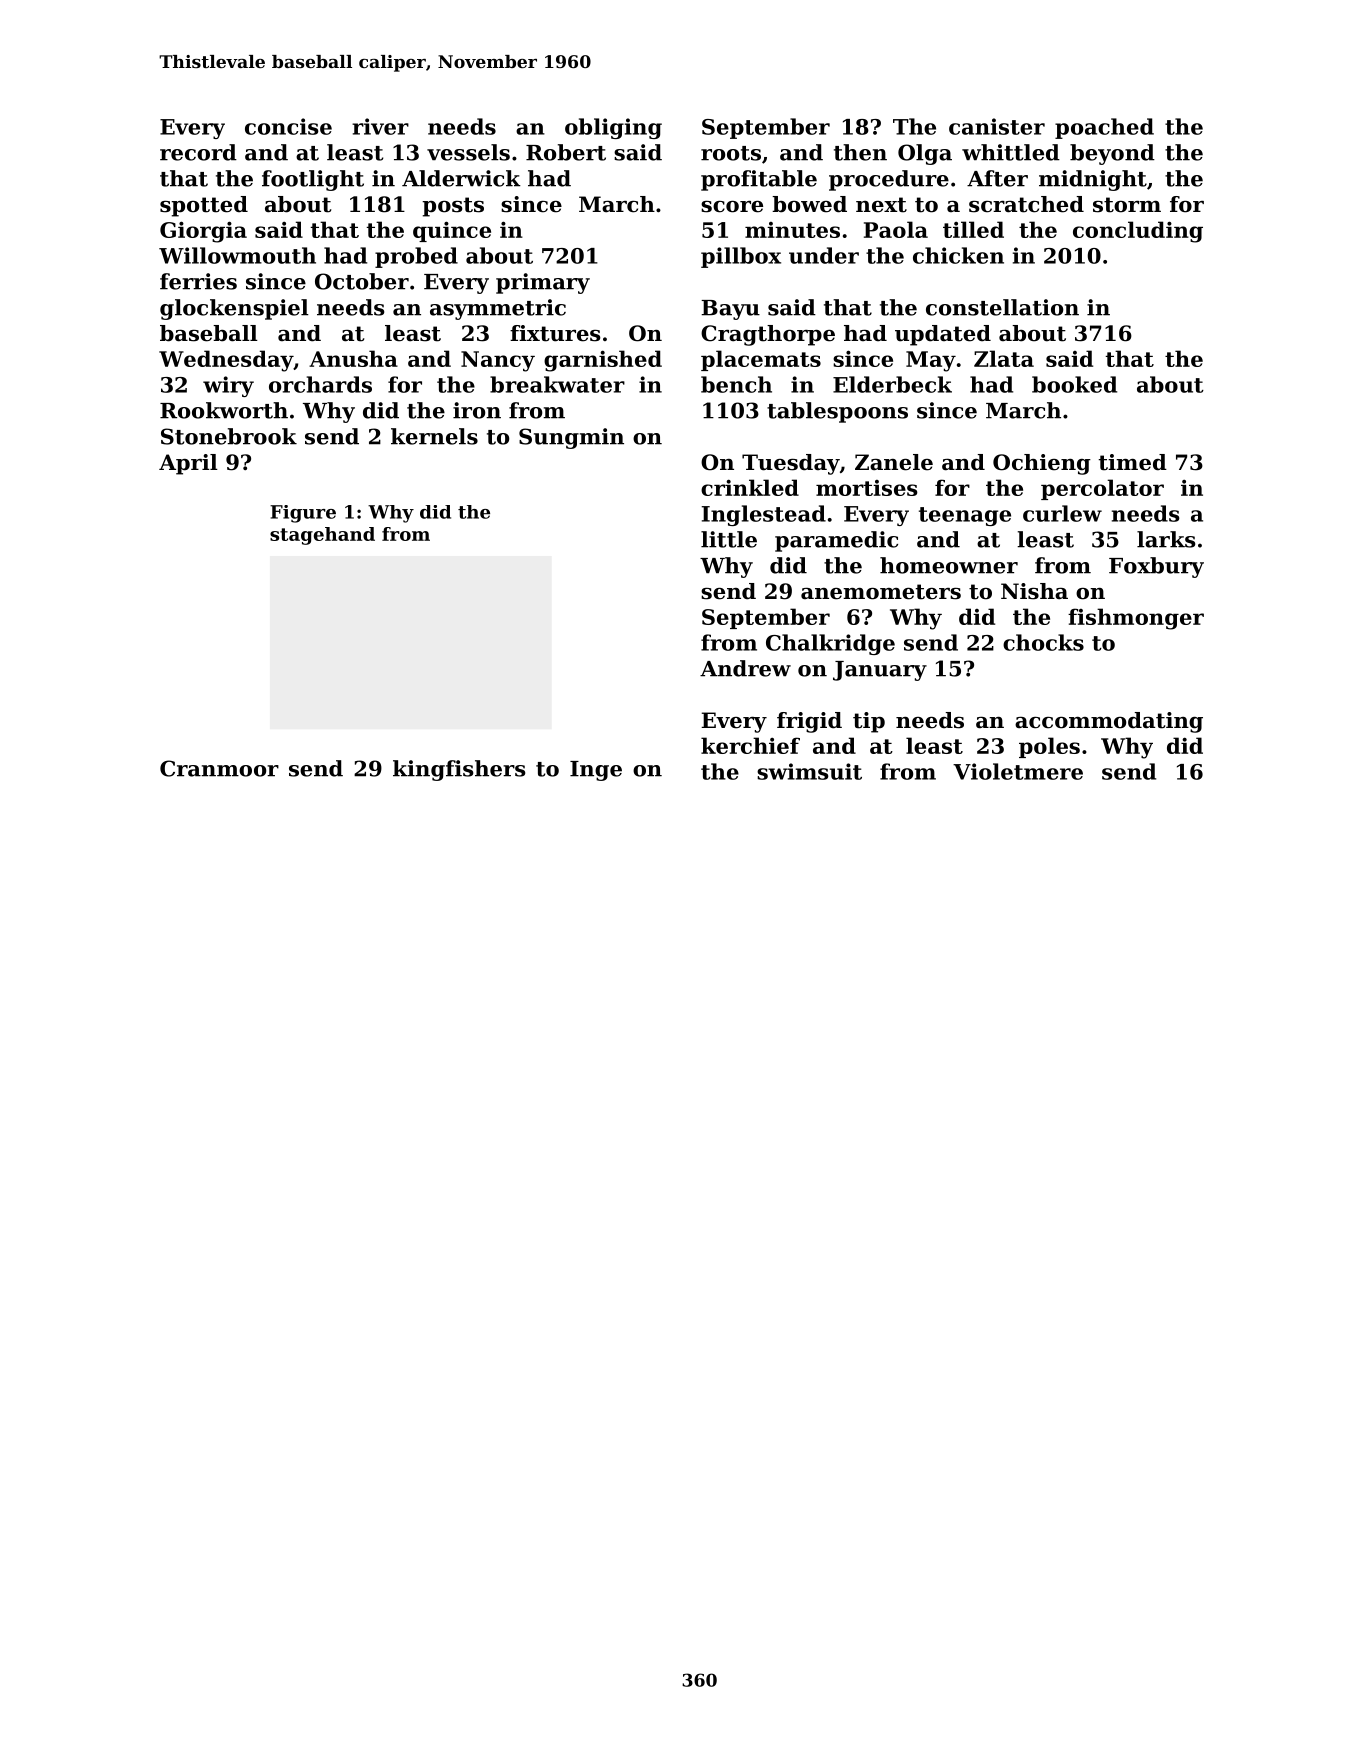 Image resolution: width=1363 pixels, height=1763 pixels. What do you see at coordinates (791, 464) in the document?
I see `Tuesday` at bounding box center [791, 464].
